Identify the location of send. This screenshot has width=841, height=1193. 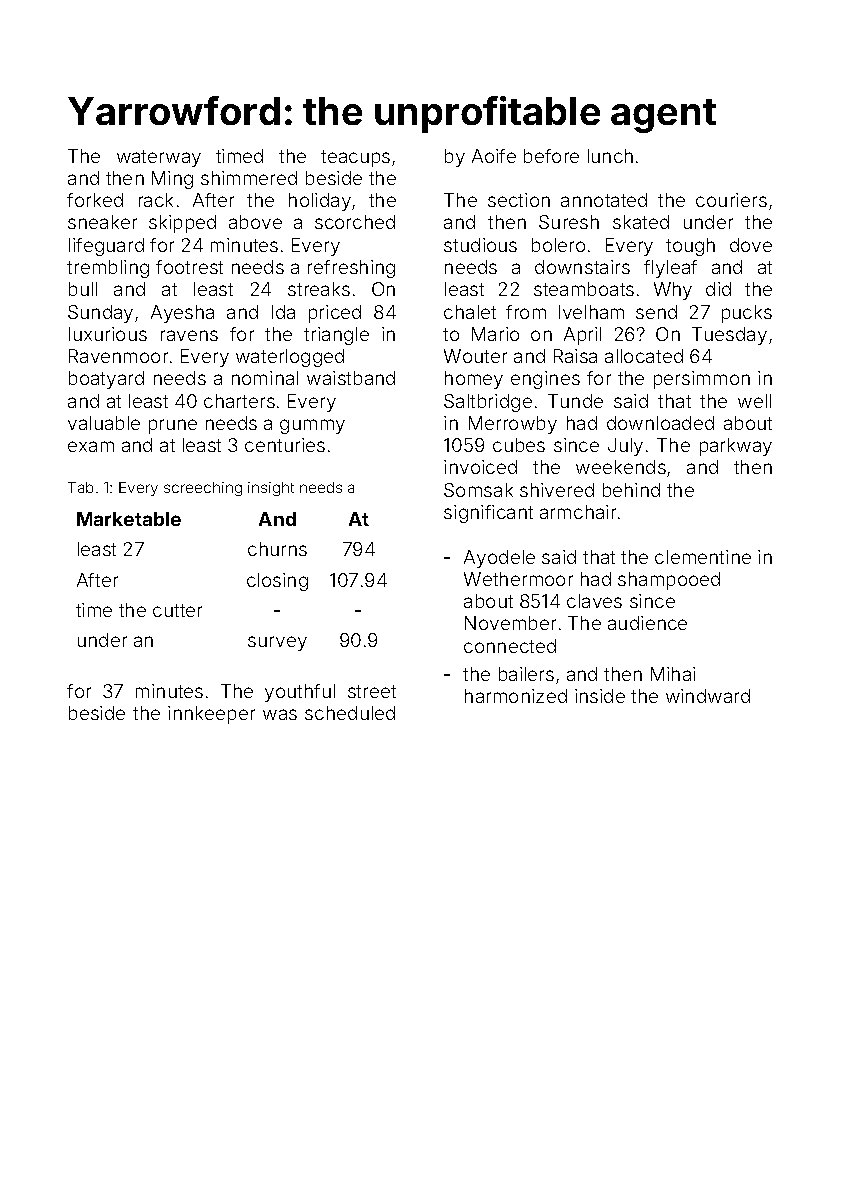
(656, 312).
